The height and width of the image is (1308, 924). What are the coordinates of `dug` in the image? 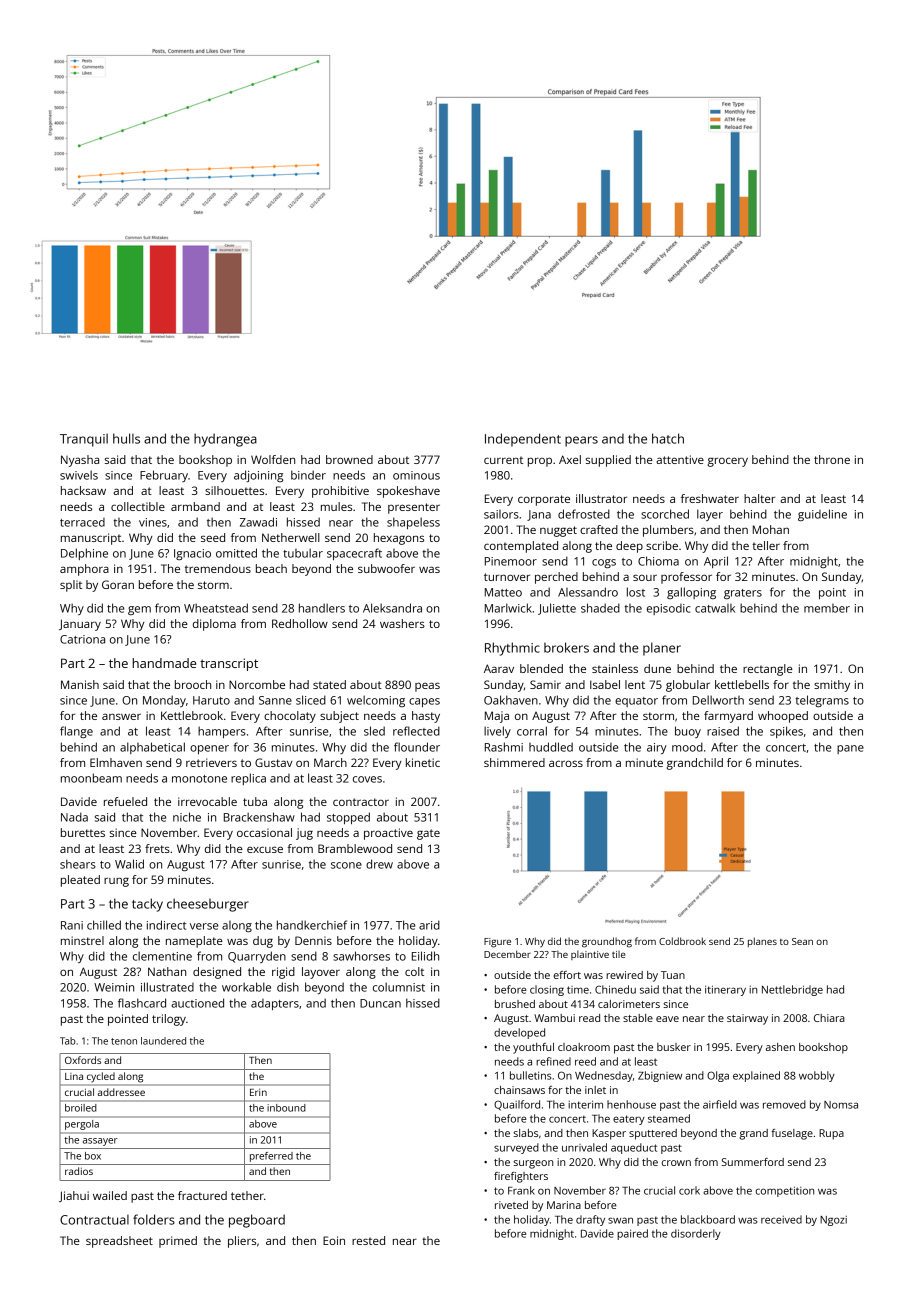 It's located at (263, 942).
